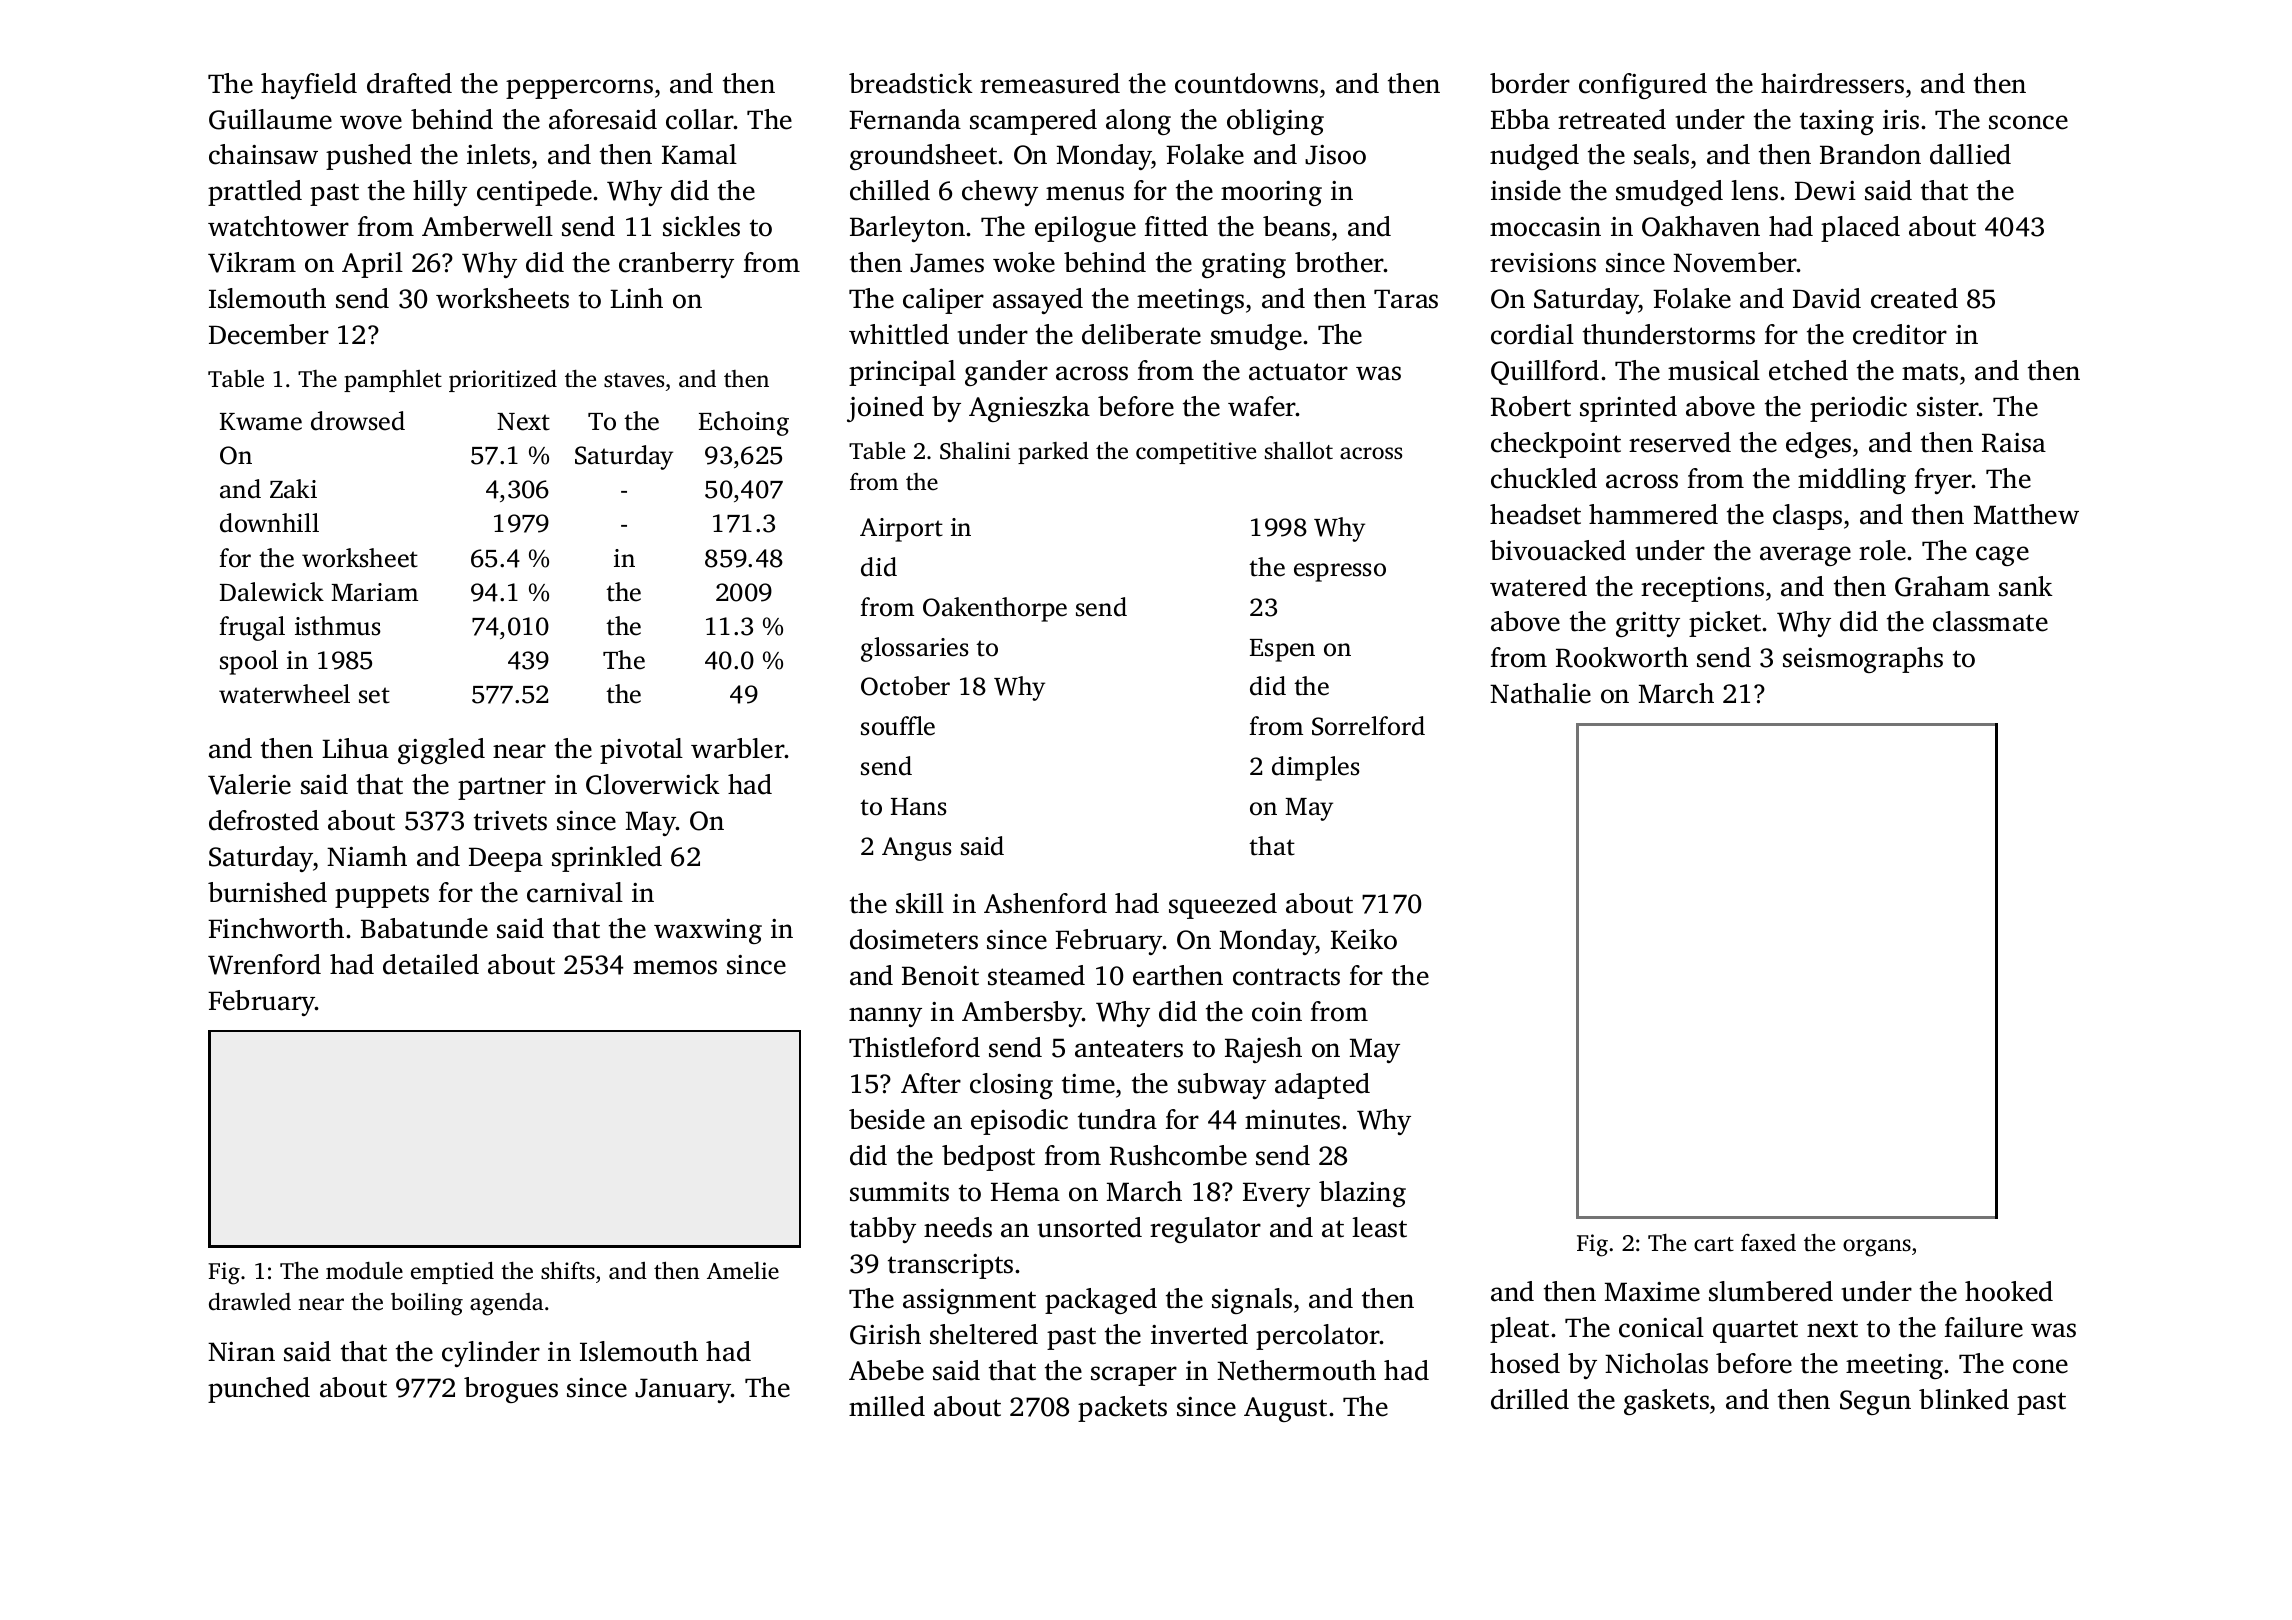 This screenshot has height=1620, width=2292. I want to click on dimples, so click(1316, 768).
